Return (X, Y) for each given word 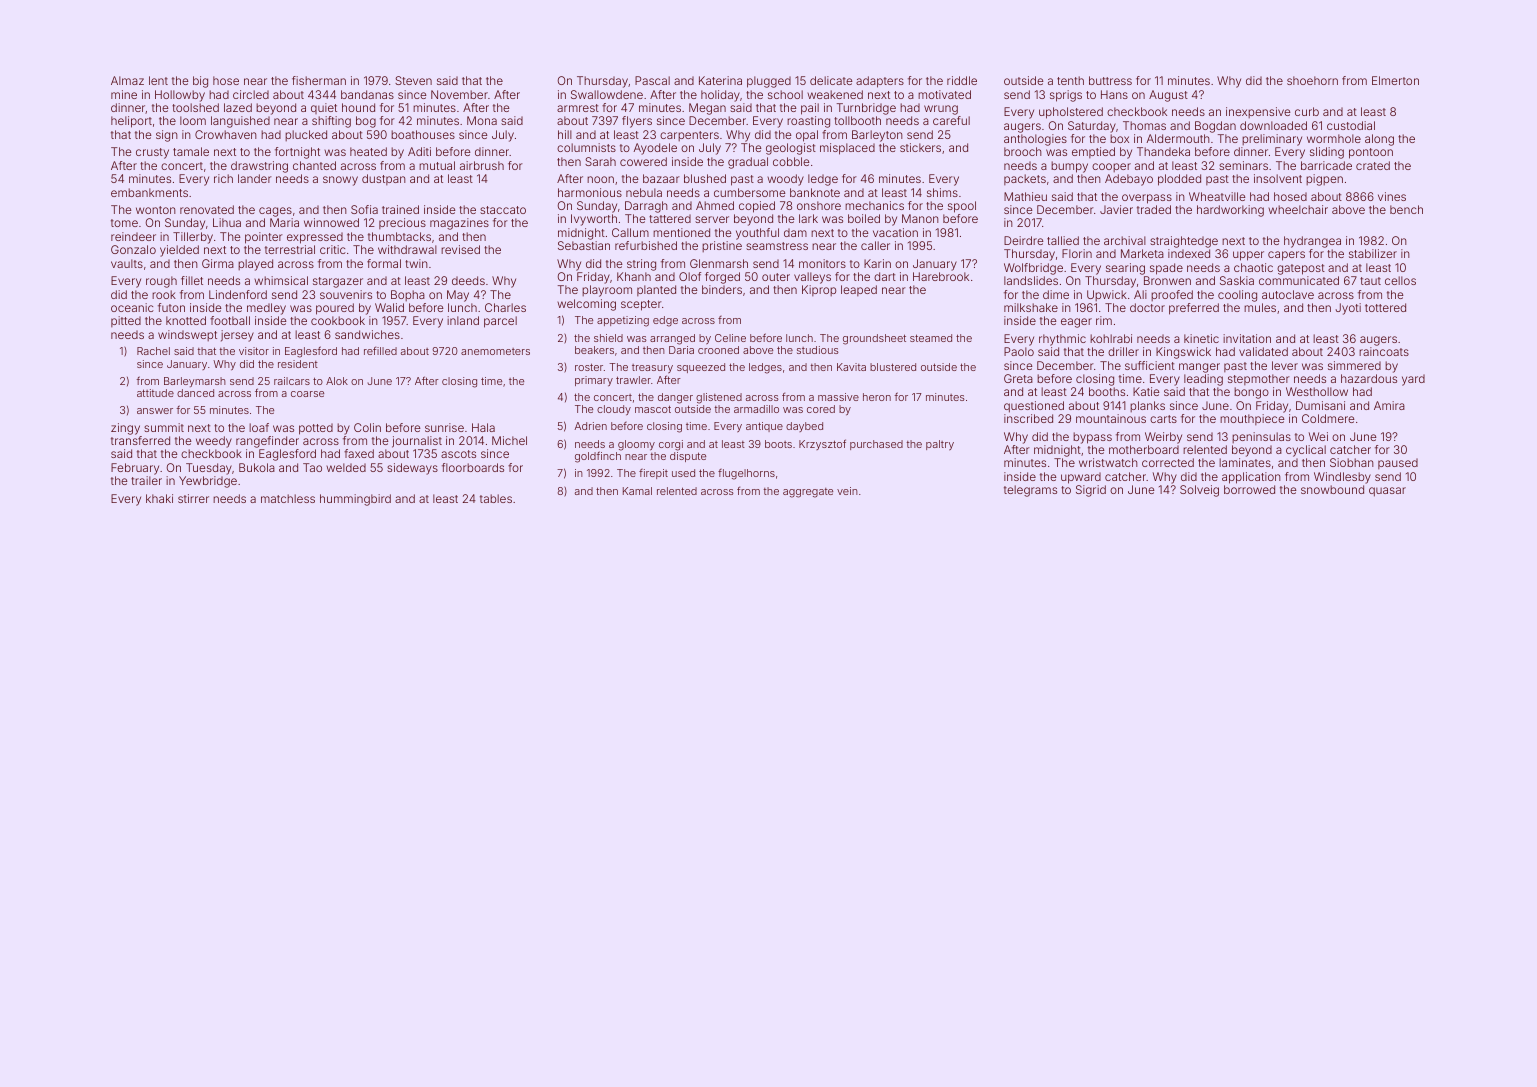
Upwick (1107, 295)
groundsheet (874, 339)
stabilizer (1373, 253)
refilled (380, 350)
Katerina (720, 80)
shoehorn (1312, 80)
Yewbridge (208, 482)
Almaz (127, 80)
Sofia (364, 209)
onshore (819, 205)
